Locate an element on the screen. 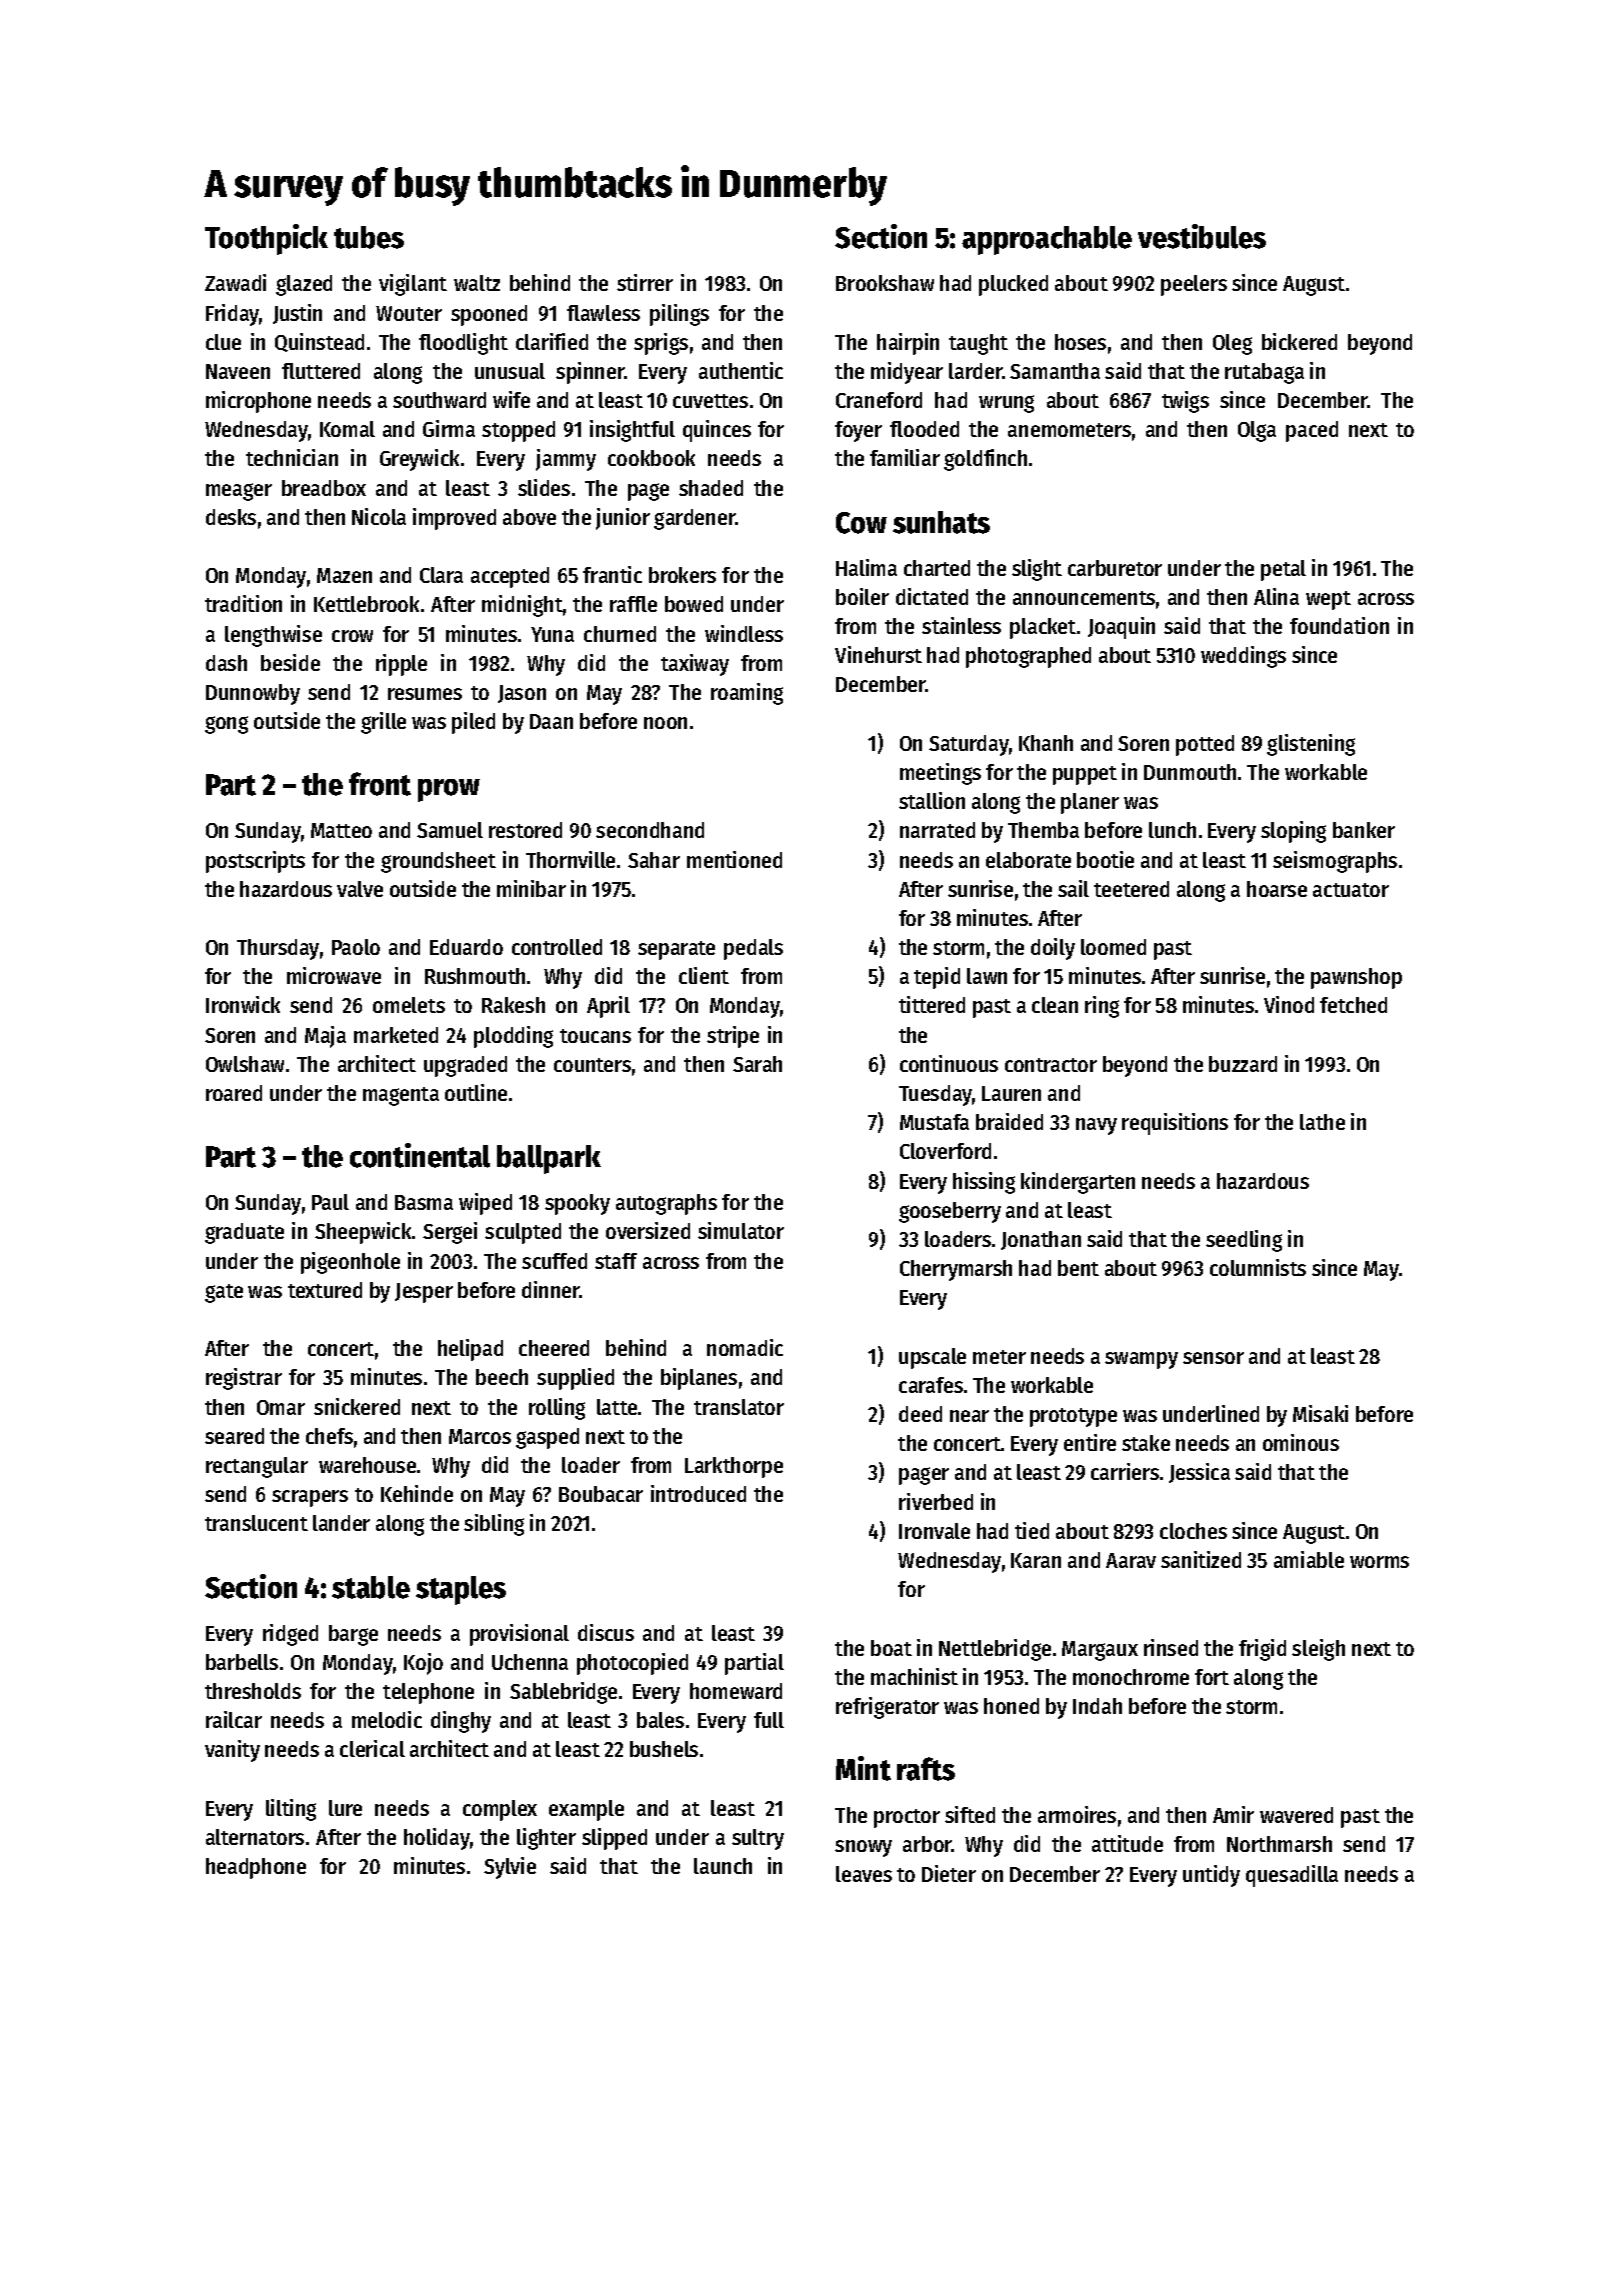 Image resolution: width=1620 pixels, height=2292 pixels. wavered is located at coordinates (1296, 1815).
